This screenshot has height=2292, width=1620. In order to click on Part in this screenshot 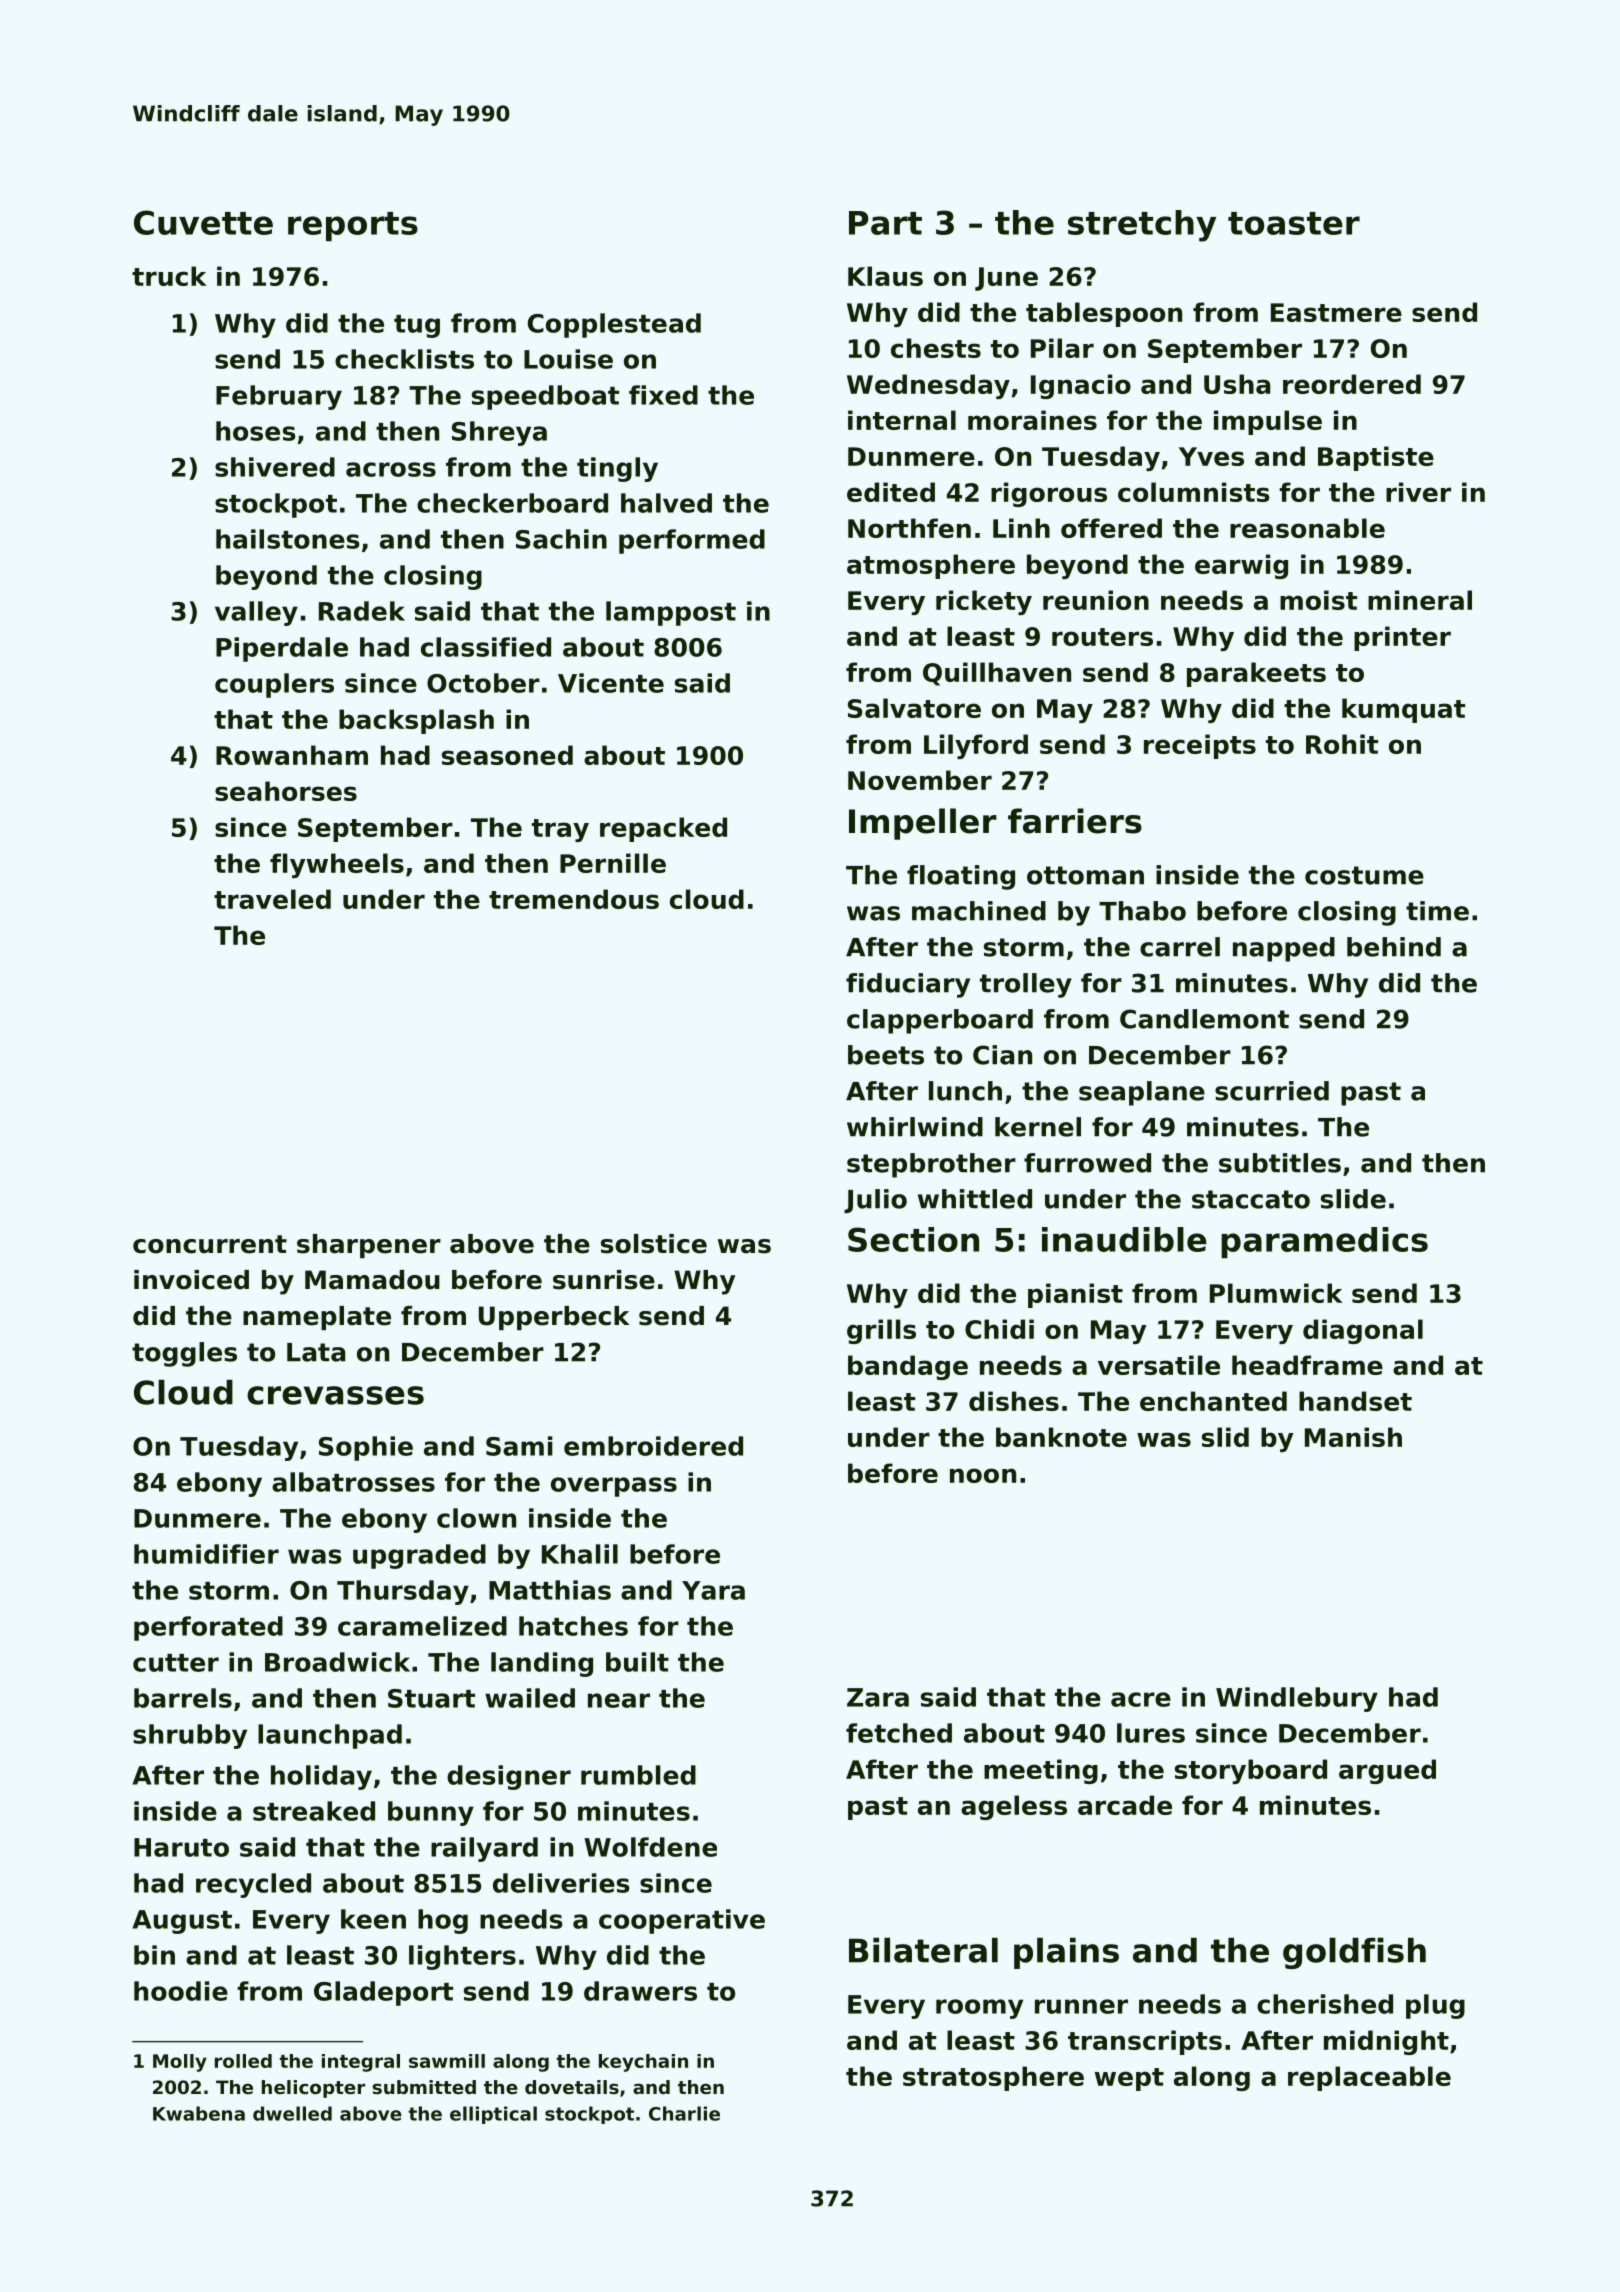, I will do `click(885, 223)`.
